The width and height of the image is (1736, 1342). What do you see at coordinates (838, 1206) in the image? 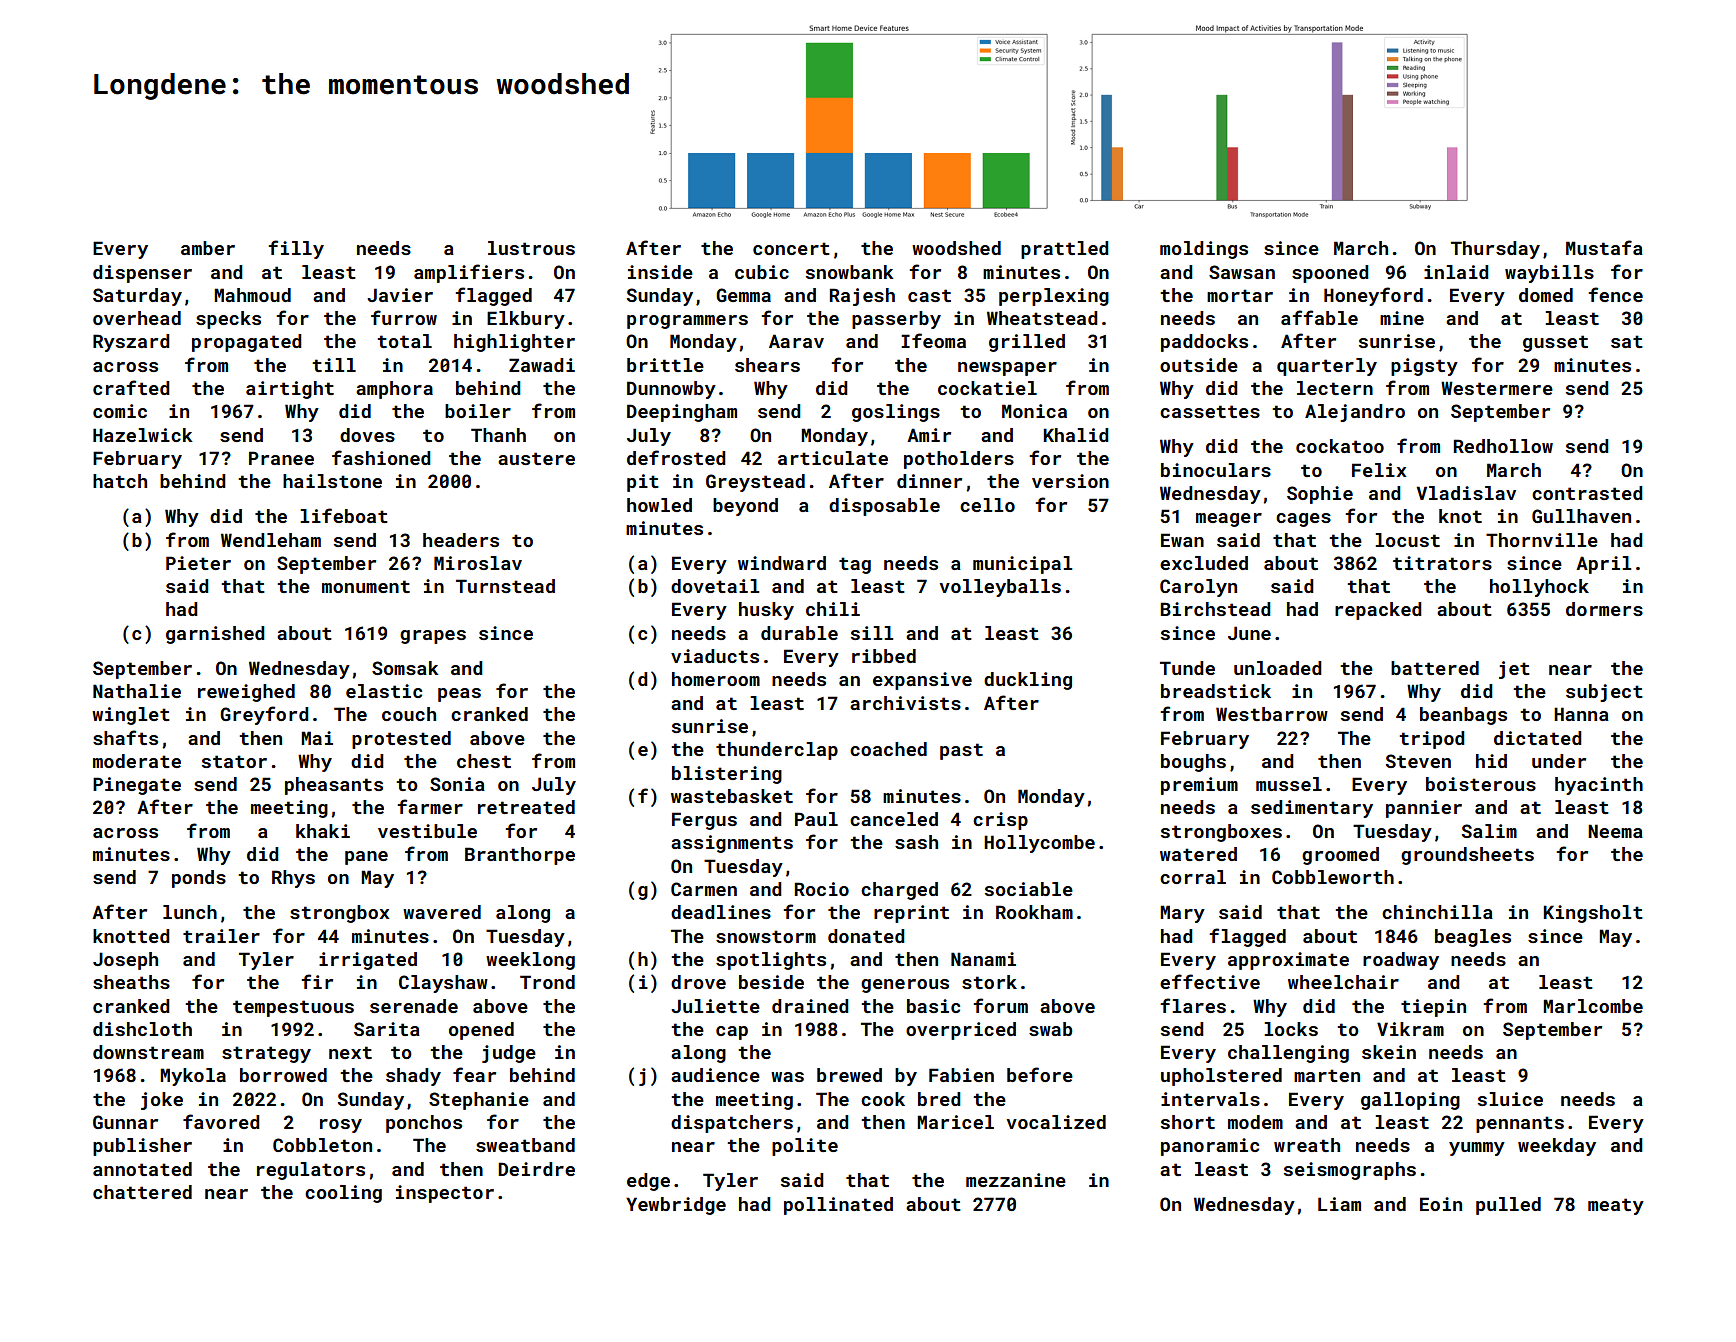
I see `pollinated` at bounding box center [838, 1206].
